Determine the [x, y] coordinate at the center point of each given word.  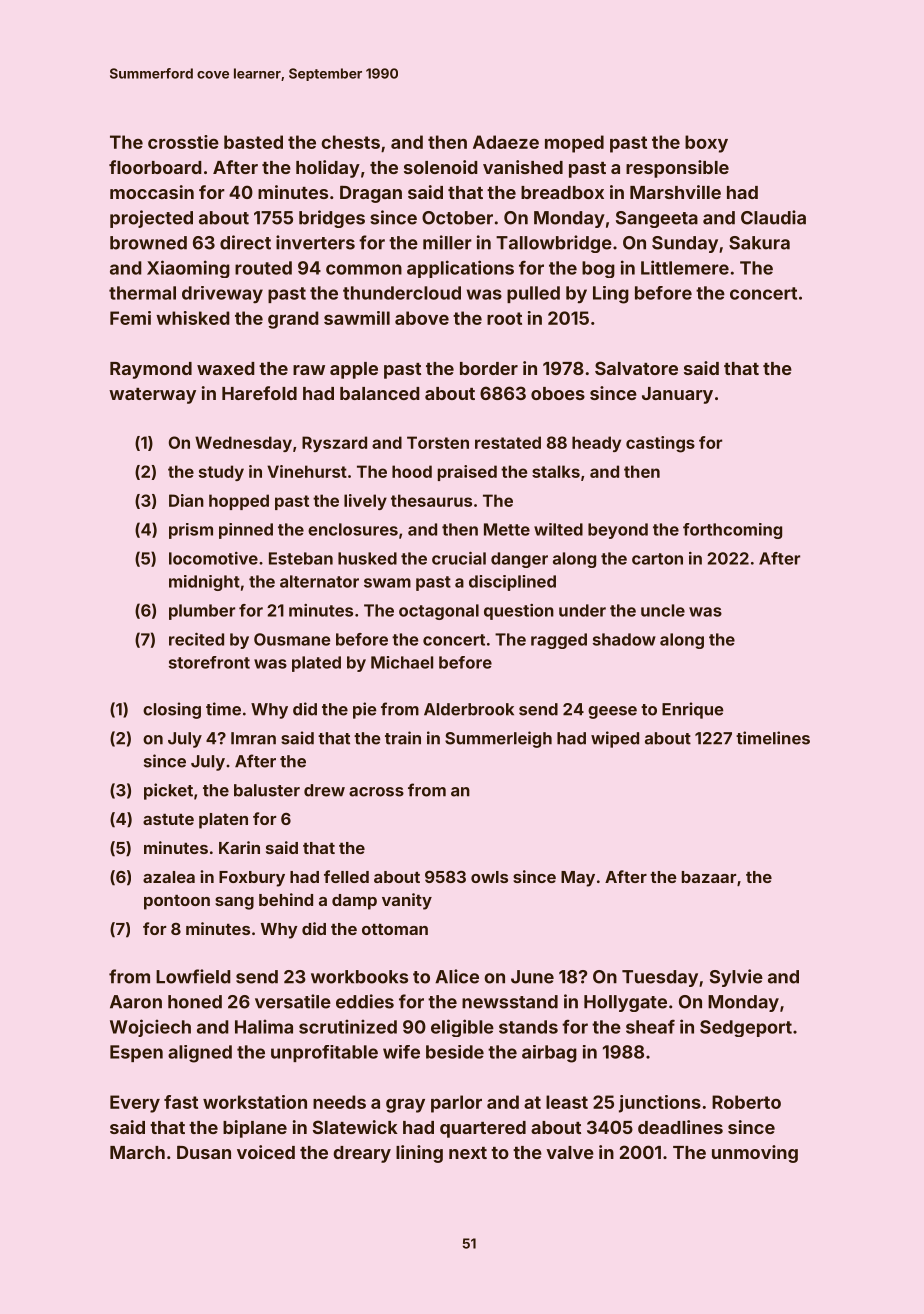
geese [612, 712]
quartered [483, 1129]
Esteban [301, 558]
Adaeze [506, 142]
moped [574, 144]
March [137, 1152]
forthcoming [732, 531]
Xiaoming [188, 269]
